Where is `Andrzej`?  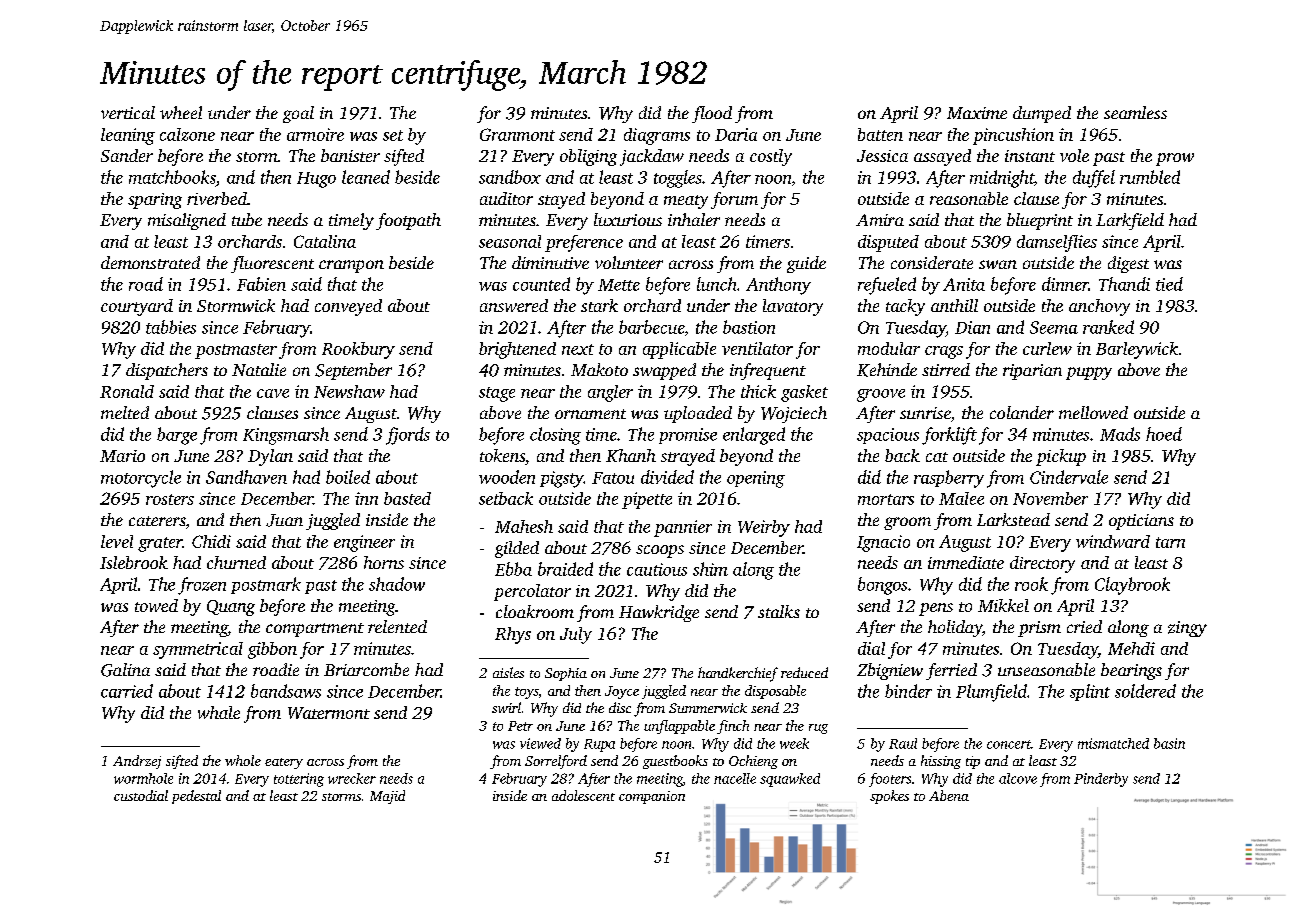 Andrzej is located at coordinates (137, 762).
